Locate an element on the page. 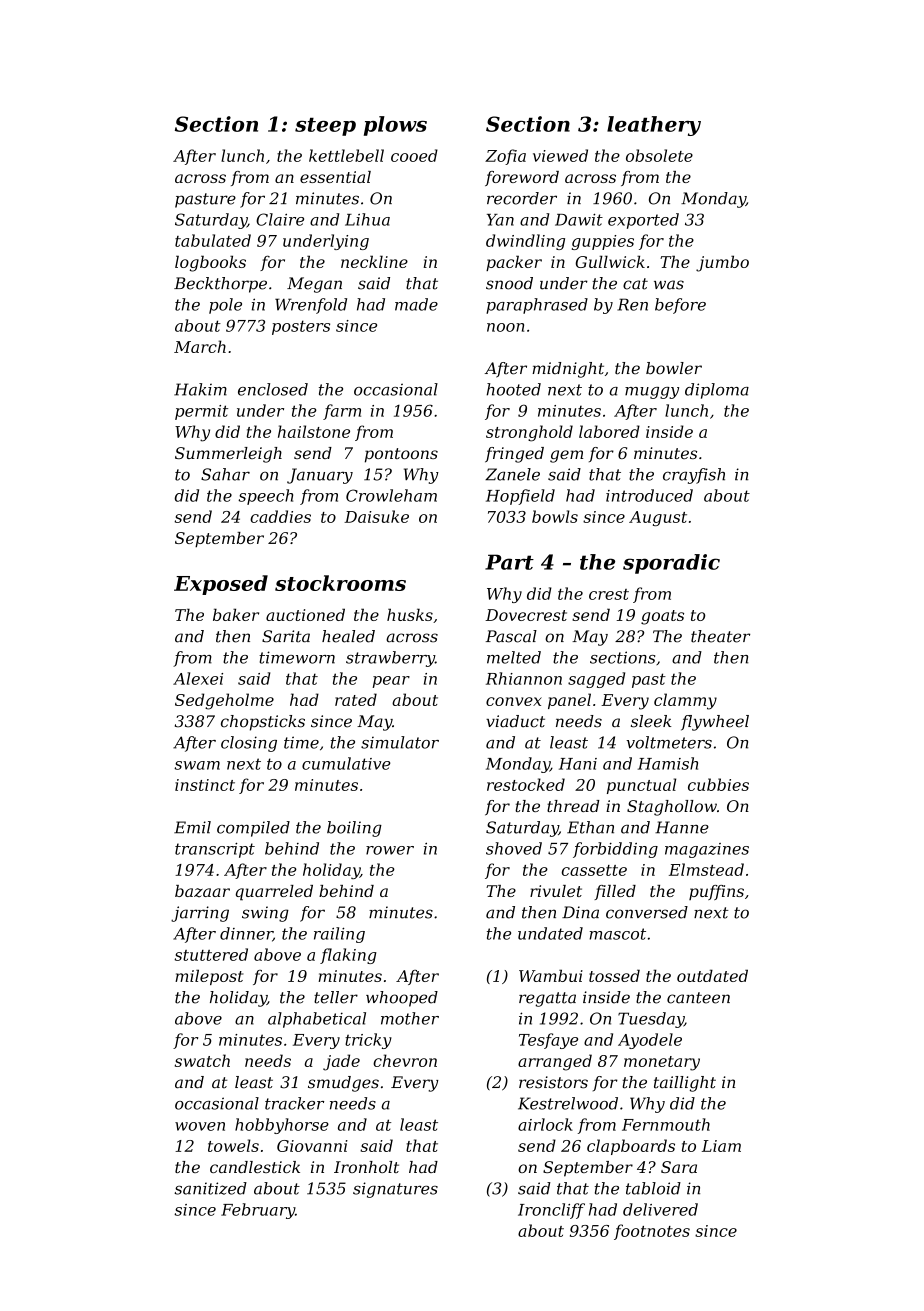 This document has width=924, height=1311. signatures is located at coordinates (395, 1190).
